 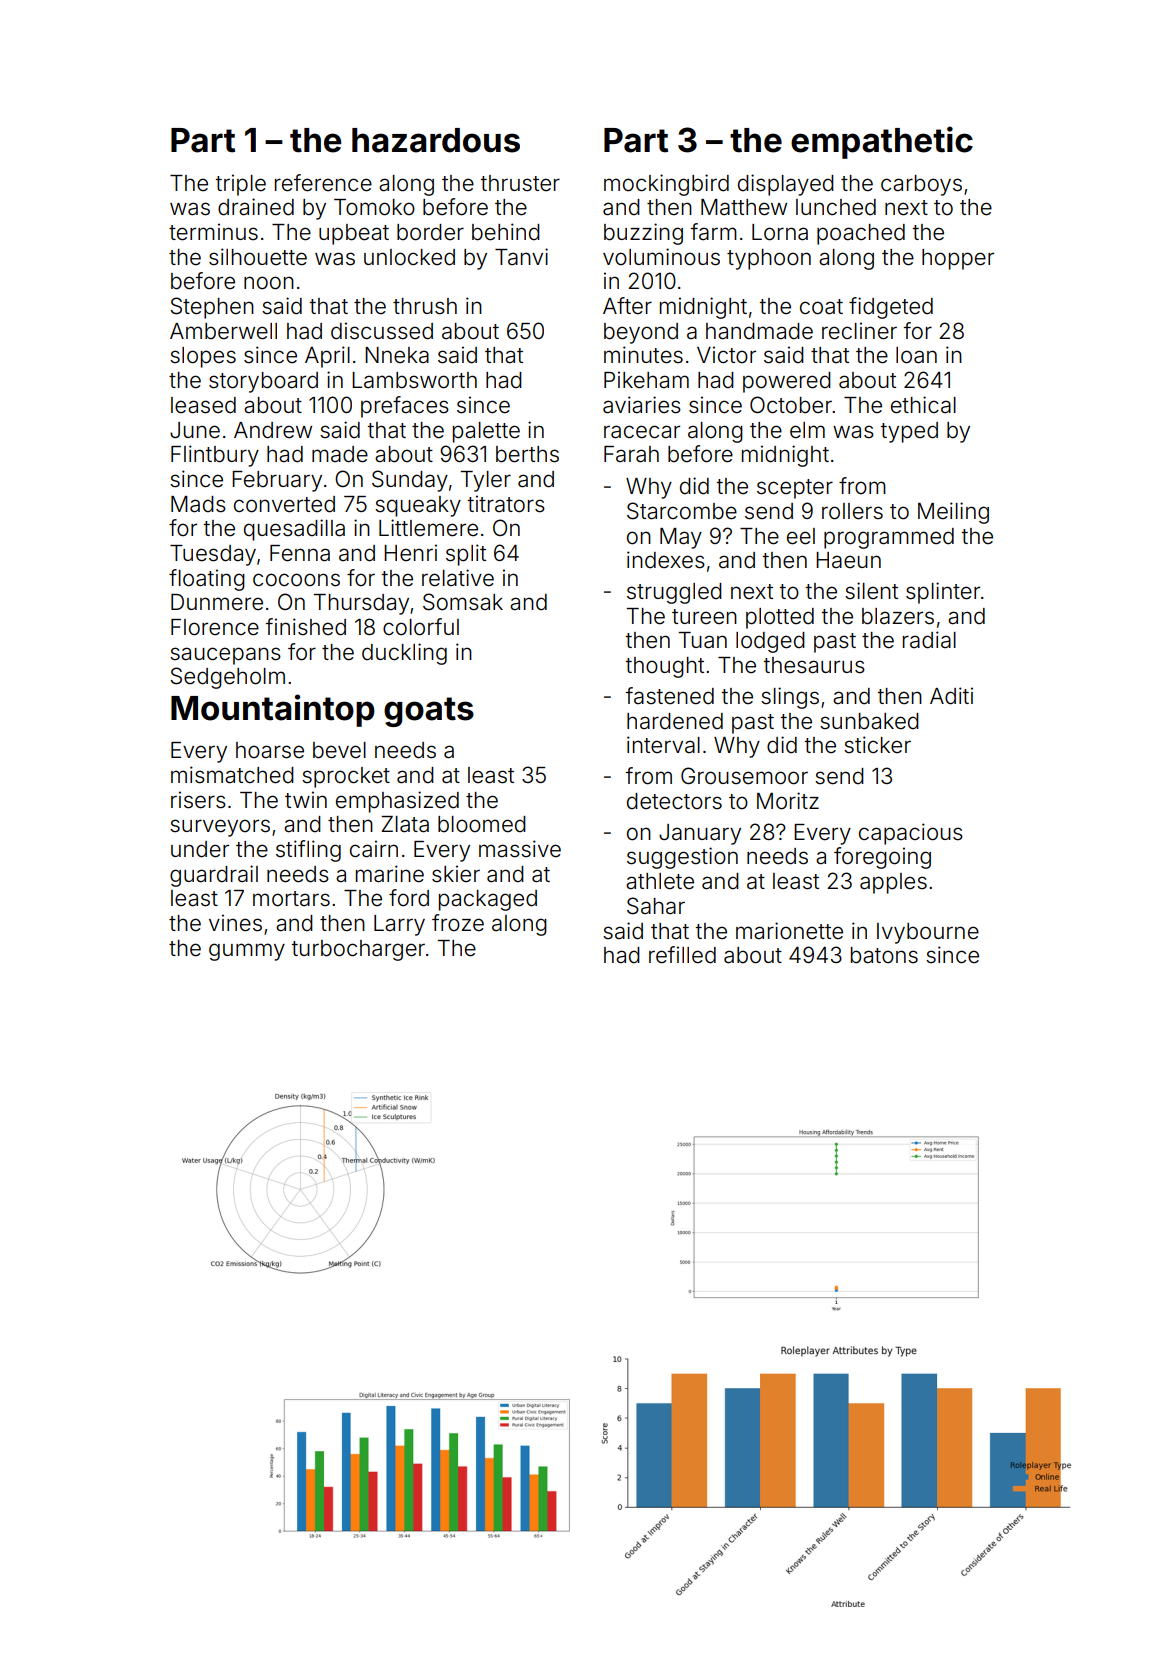 What do you see at coordinates (382, 331) in the screenshot?
I see `discussed` at bounding box center [382, 331].
